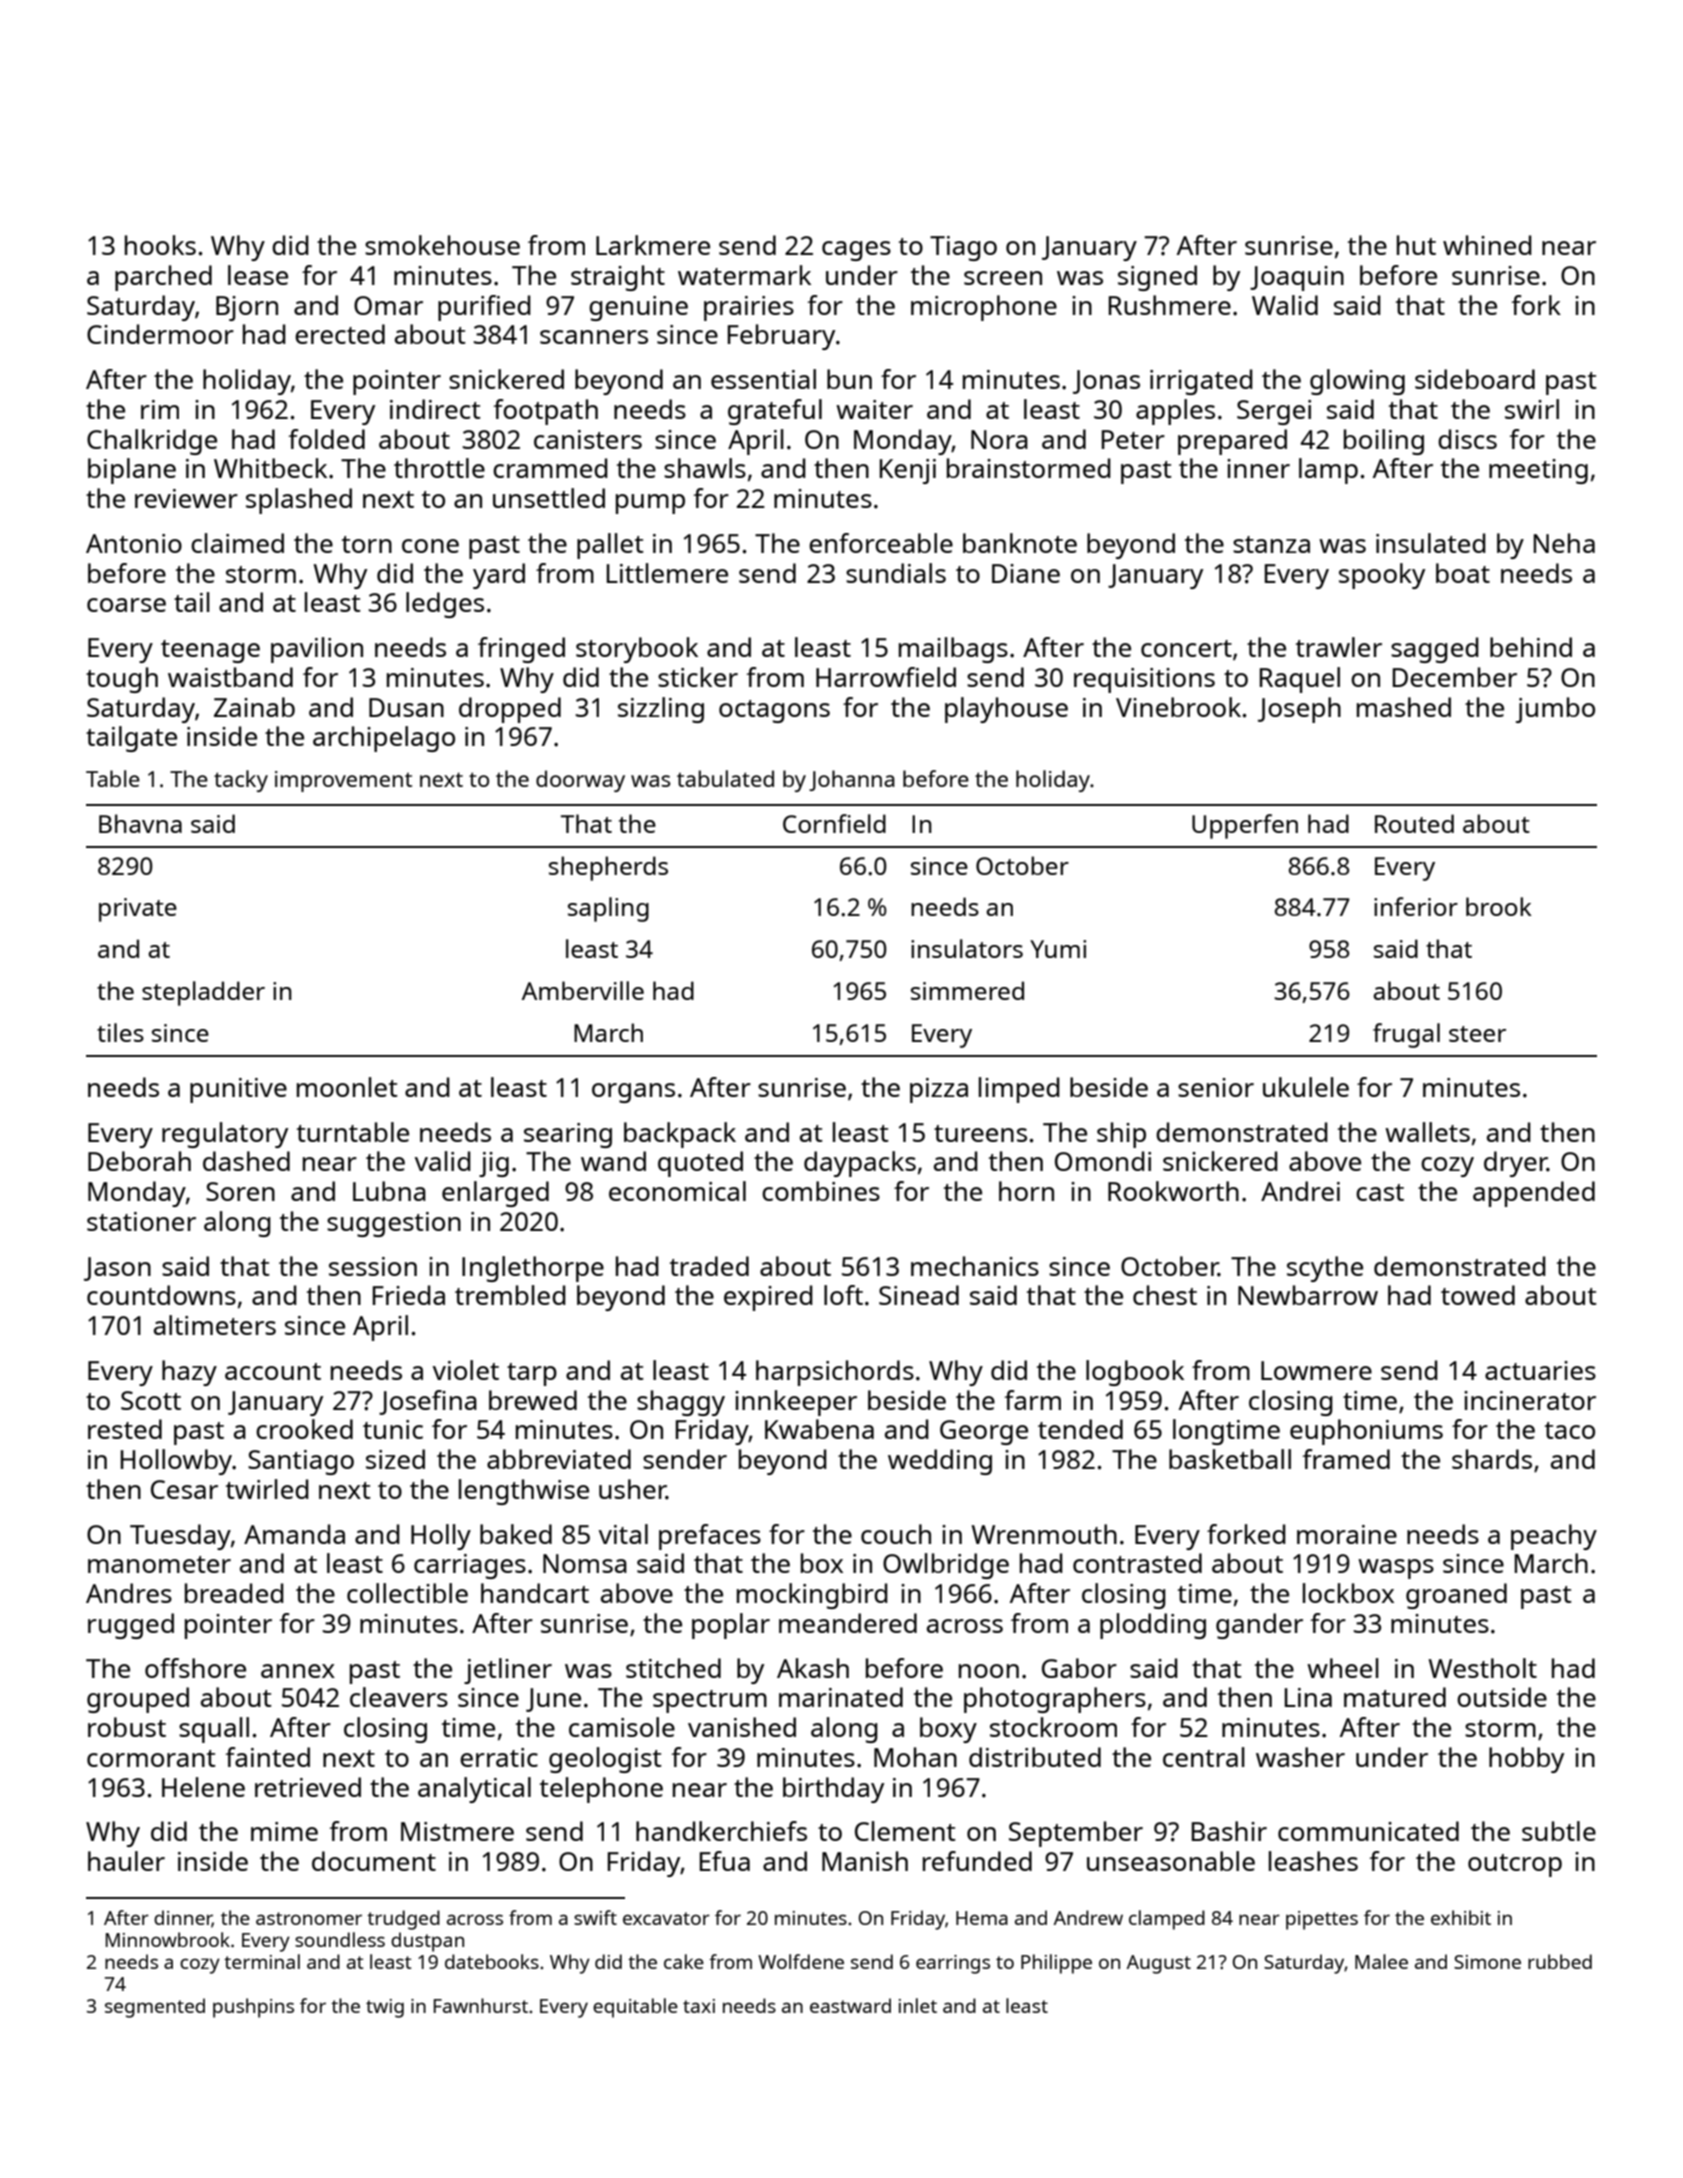  Describe the element at coordinates (299, 501) in the screenshot. I see `splashed` at that location.
